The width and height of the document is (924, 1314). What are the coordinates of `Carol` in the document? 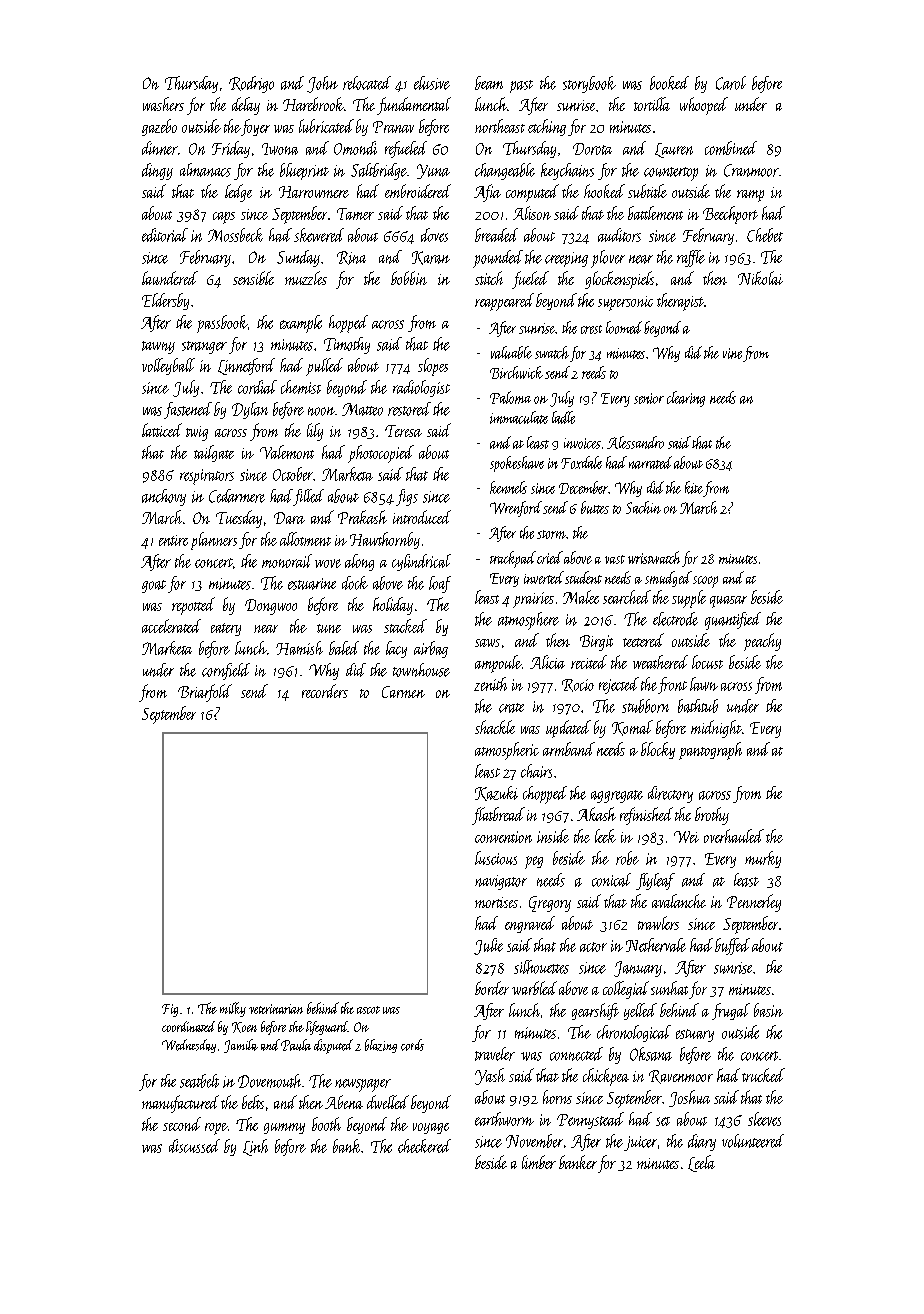 It's located at (731, 83).
